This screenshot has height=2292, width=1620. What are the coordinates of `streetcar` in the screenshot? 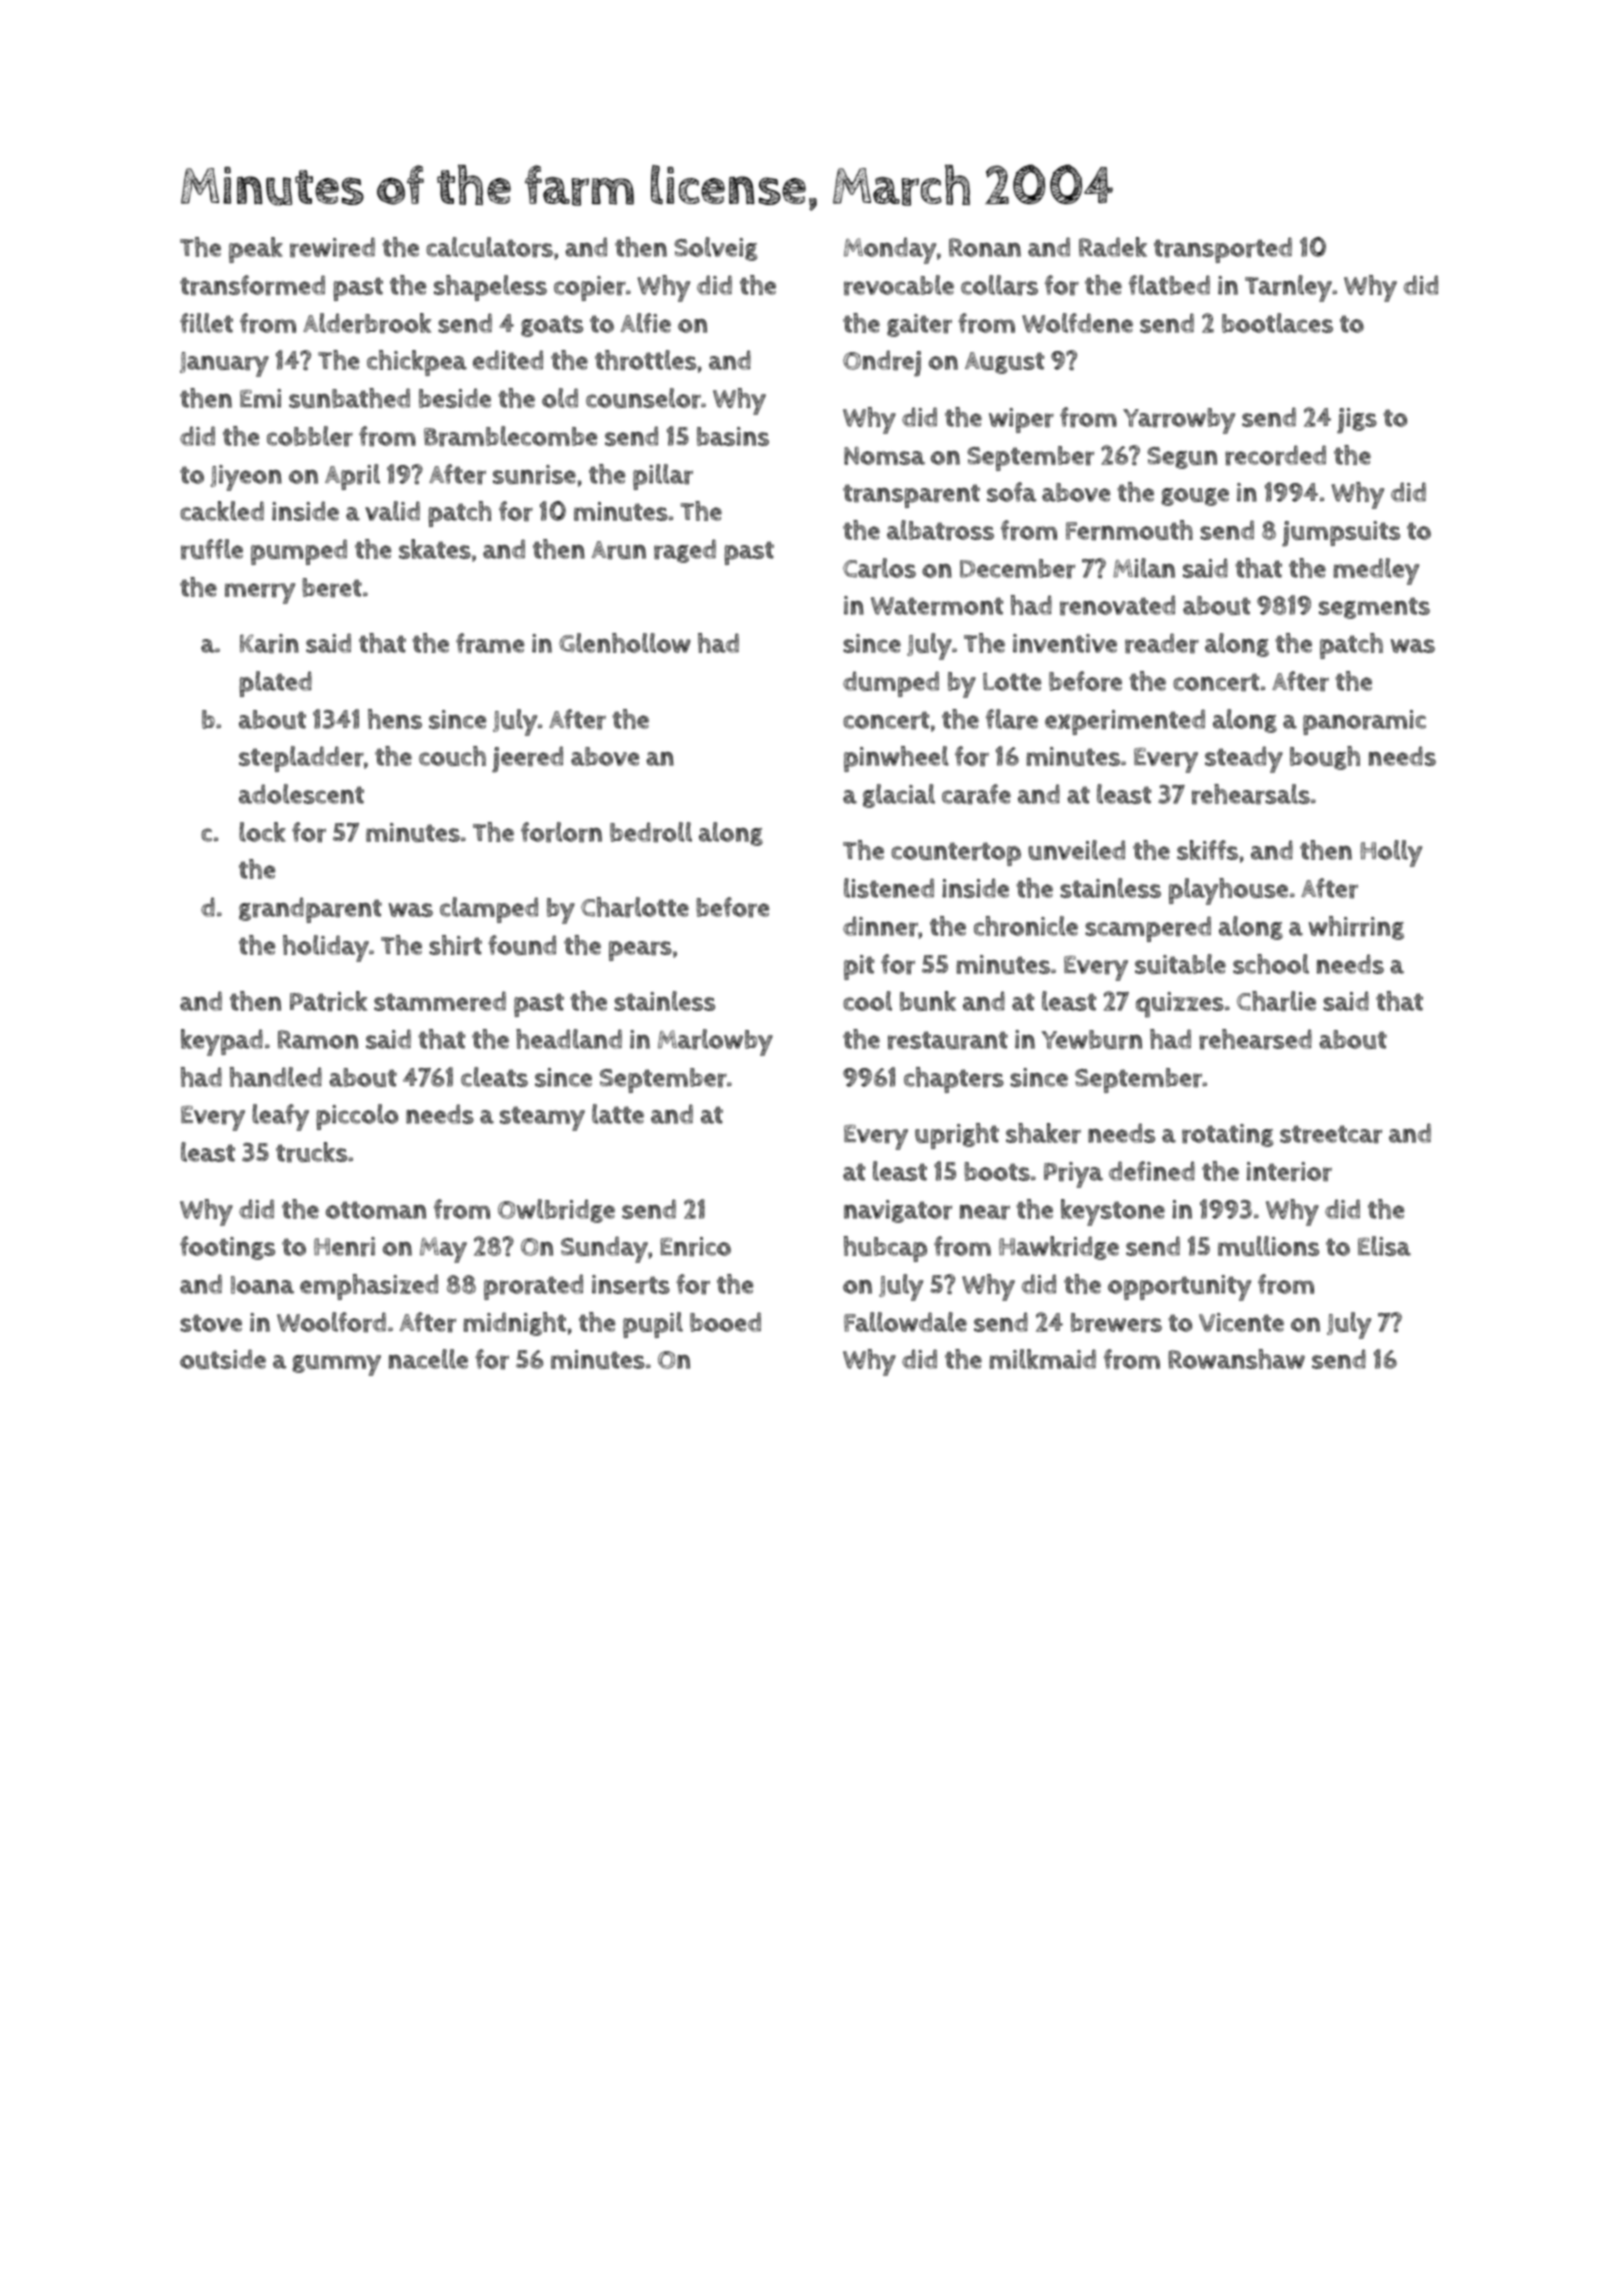 It's located at (1331, 1134).
